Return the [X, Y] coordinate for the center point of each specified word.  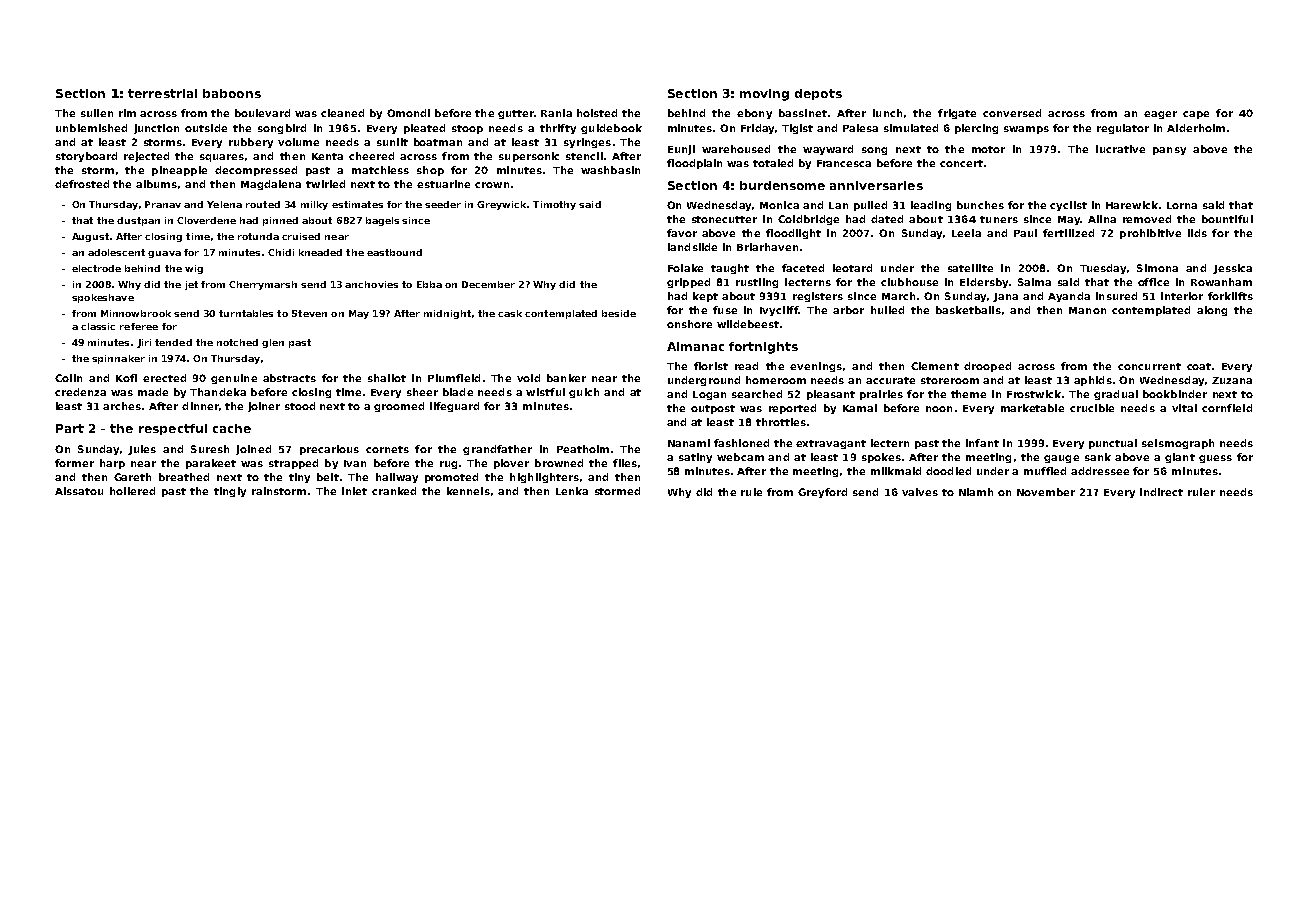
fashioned [741, 443]
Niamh [976, 492]
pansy [1169, 151]
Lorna [1182, 205]
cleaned [342, 113]
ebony [754, 114]
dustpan [138, 221]
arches [123, 406]
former [74, 463]
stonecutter [724, 219]
